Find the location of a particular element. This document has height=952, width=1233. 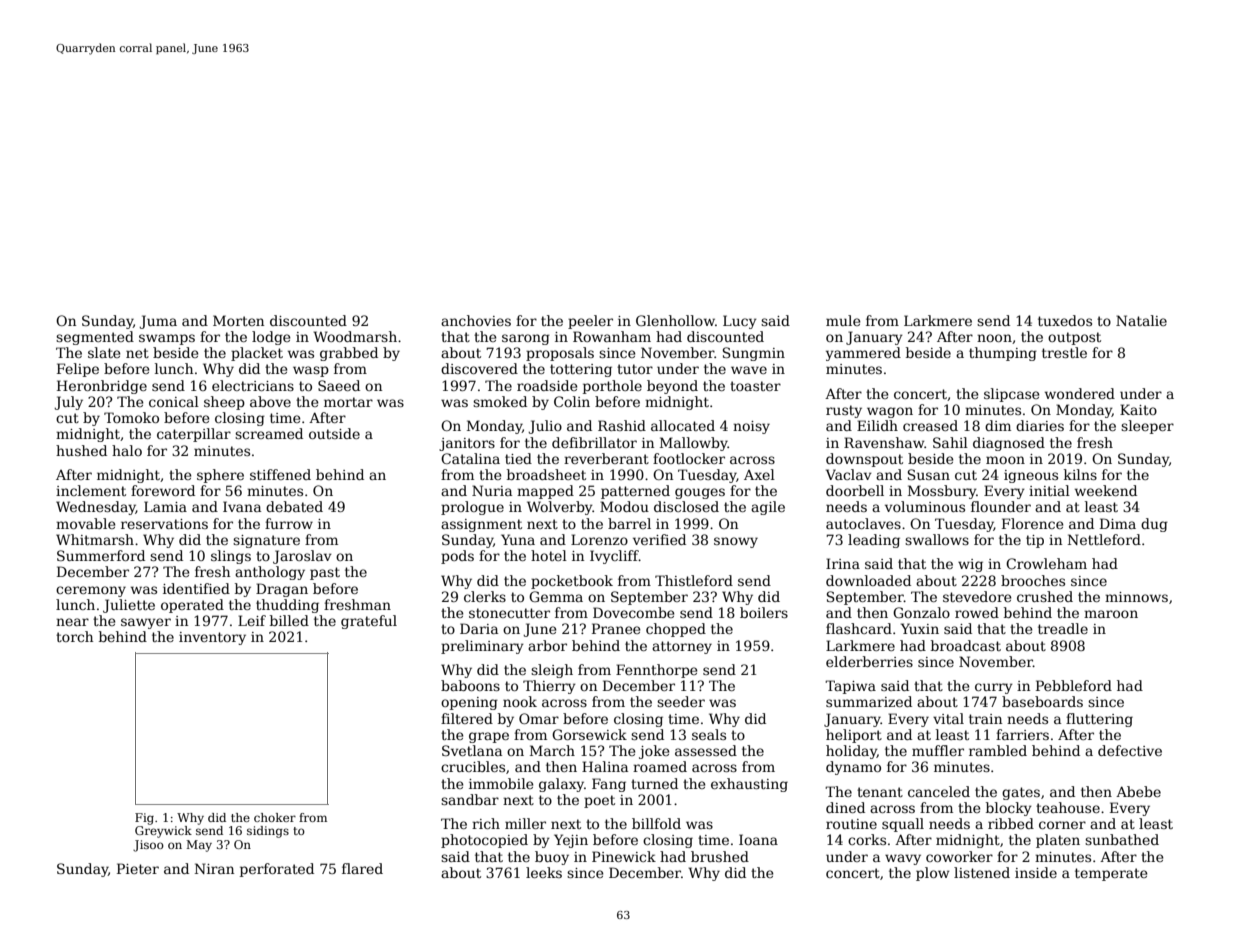

seals is located at coordinates (709, 734).
